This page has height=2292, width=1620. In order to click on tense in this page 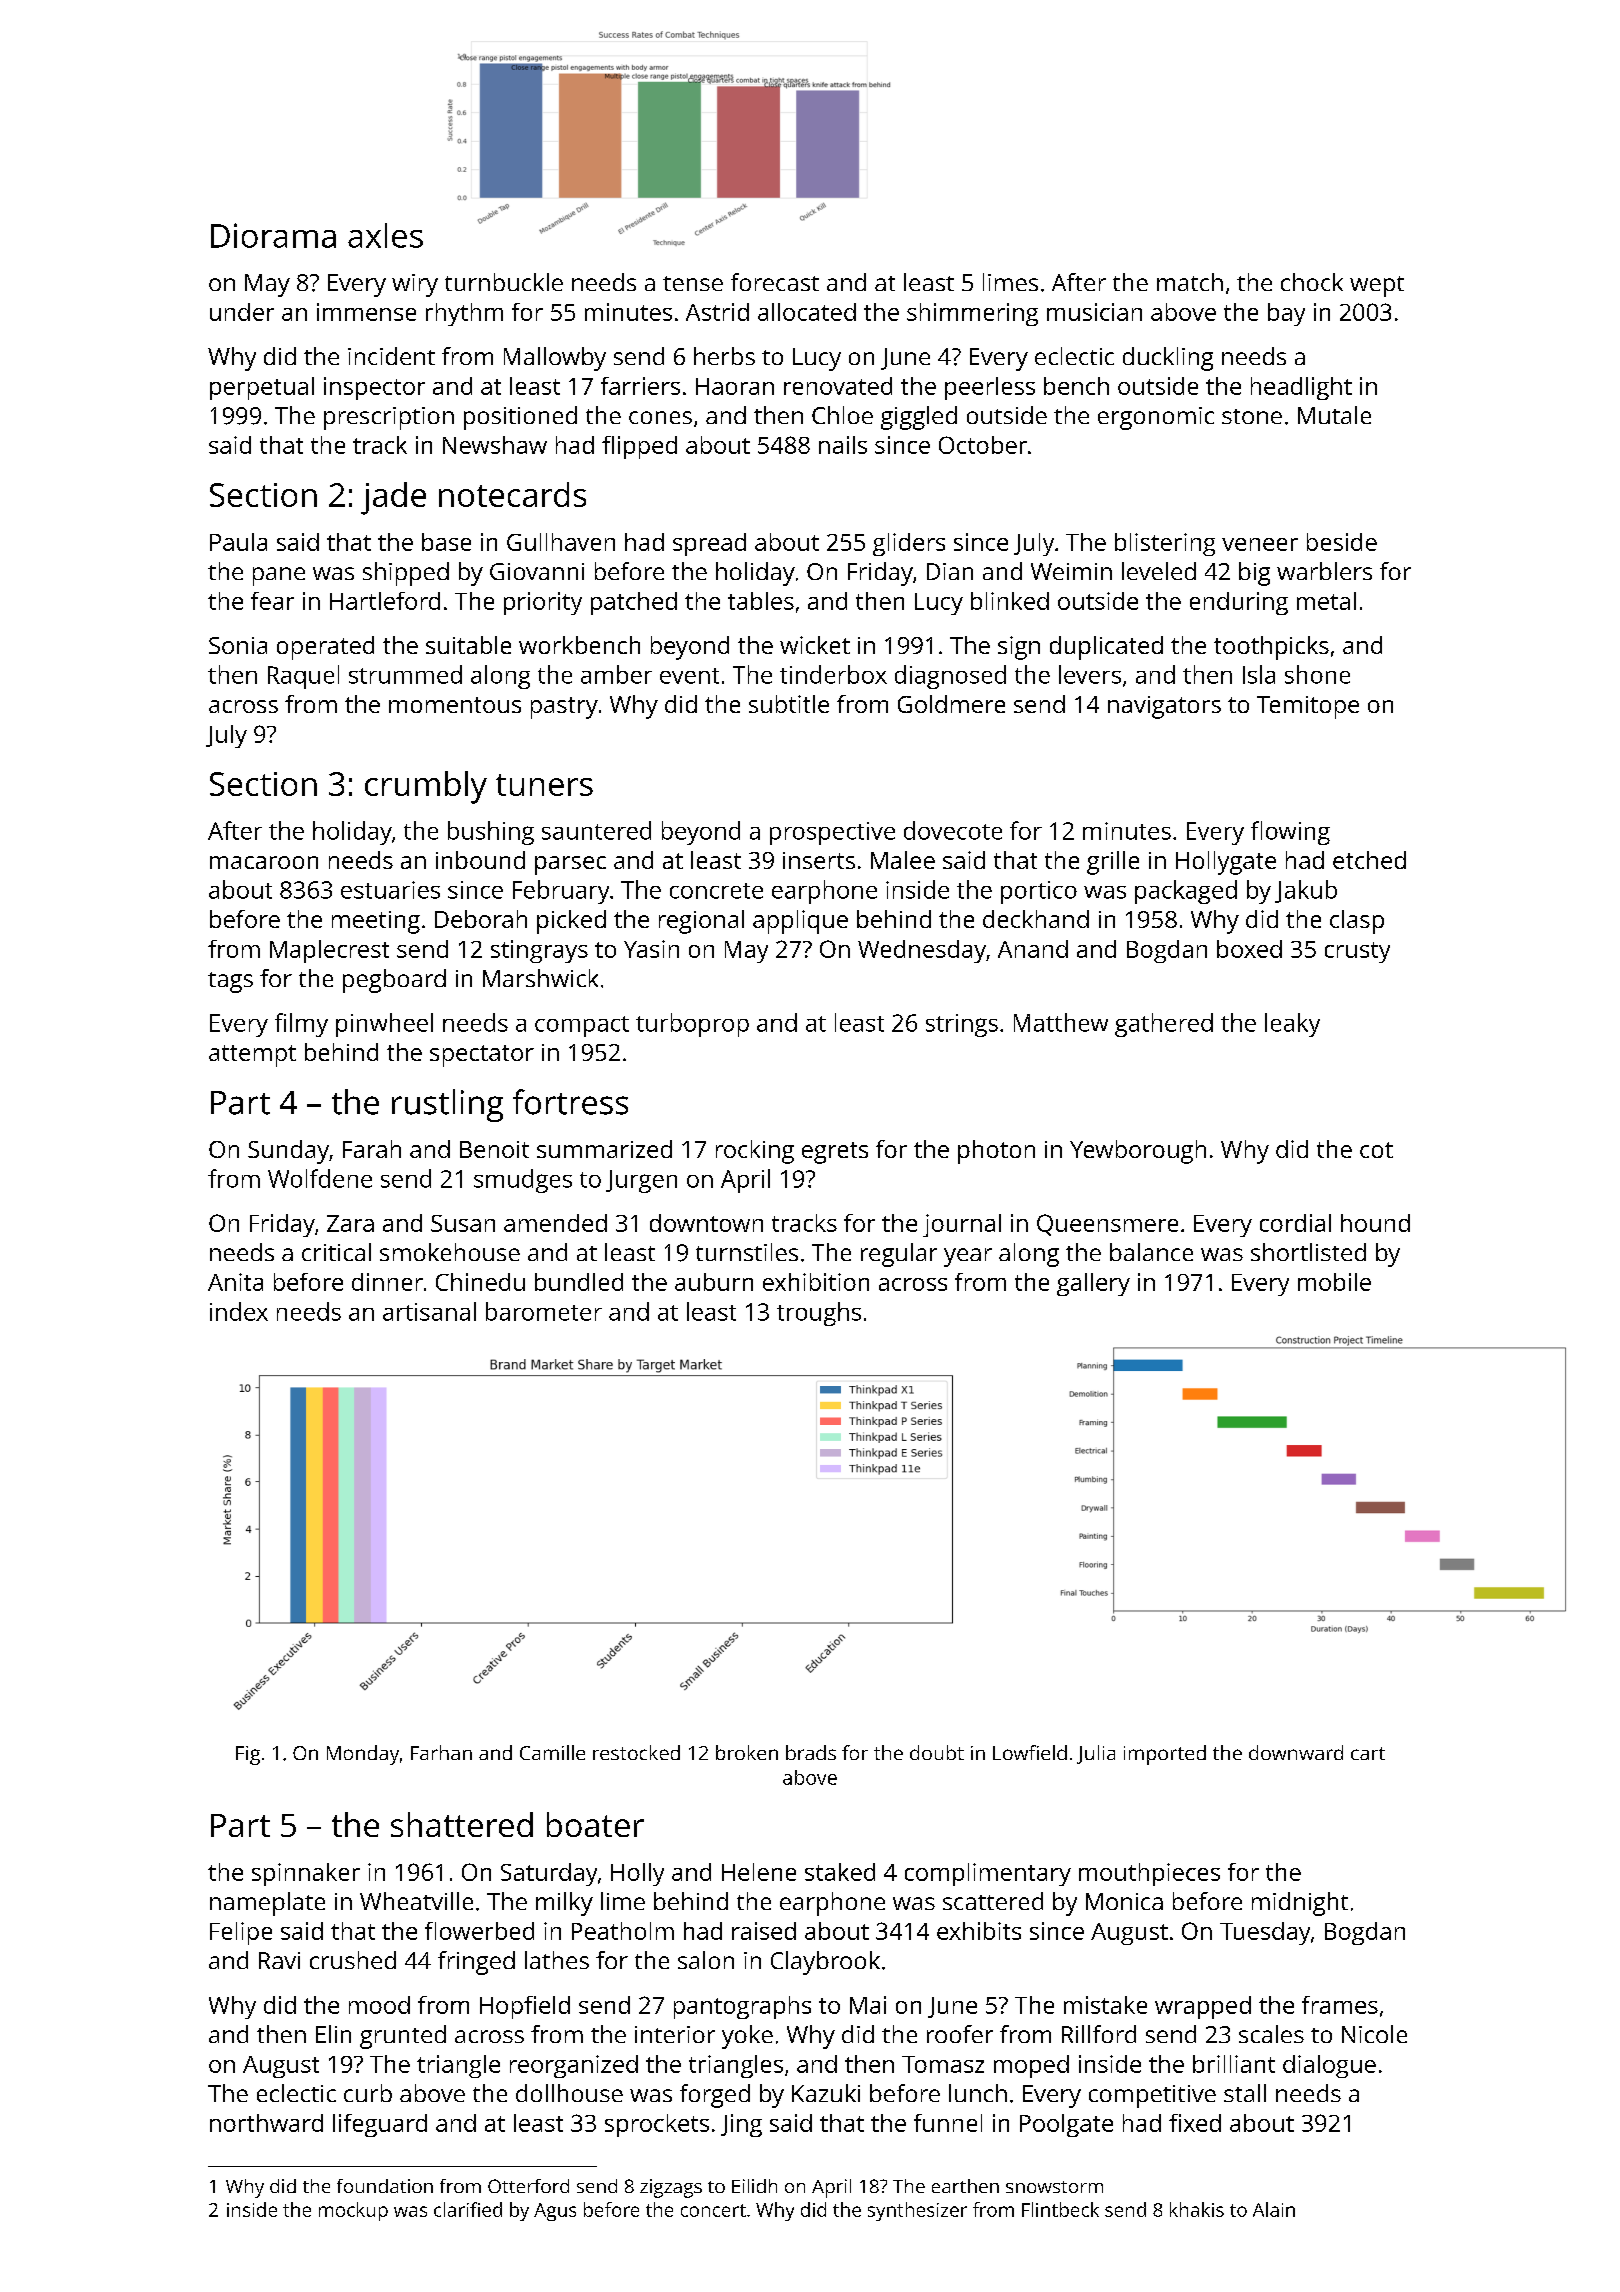, I will do `click(693, 283)`.
